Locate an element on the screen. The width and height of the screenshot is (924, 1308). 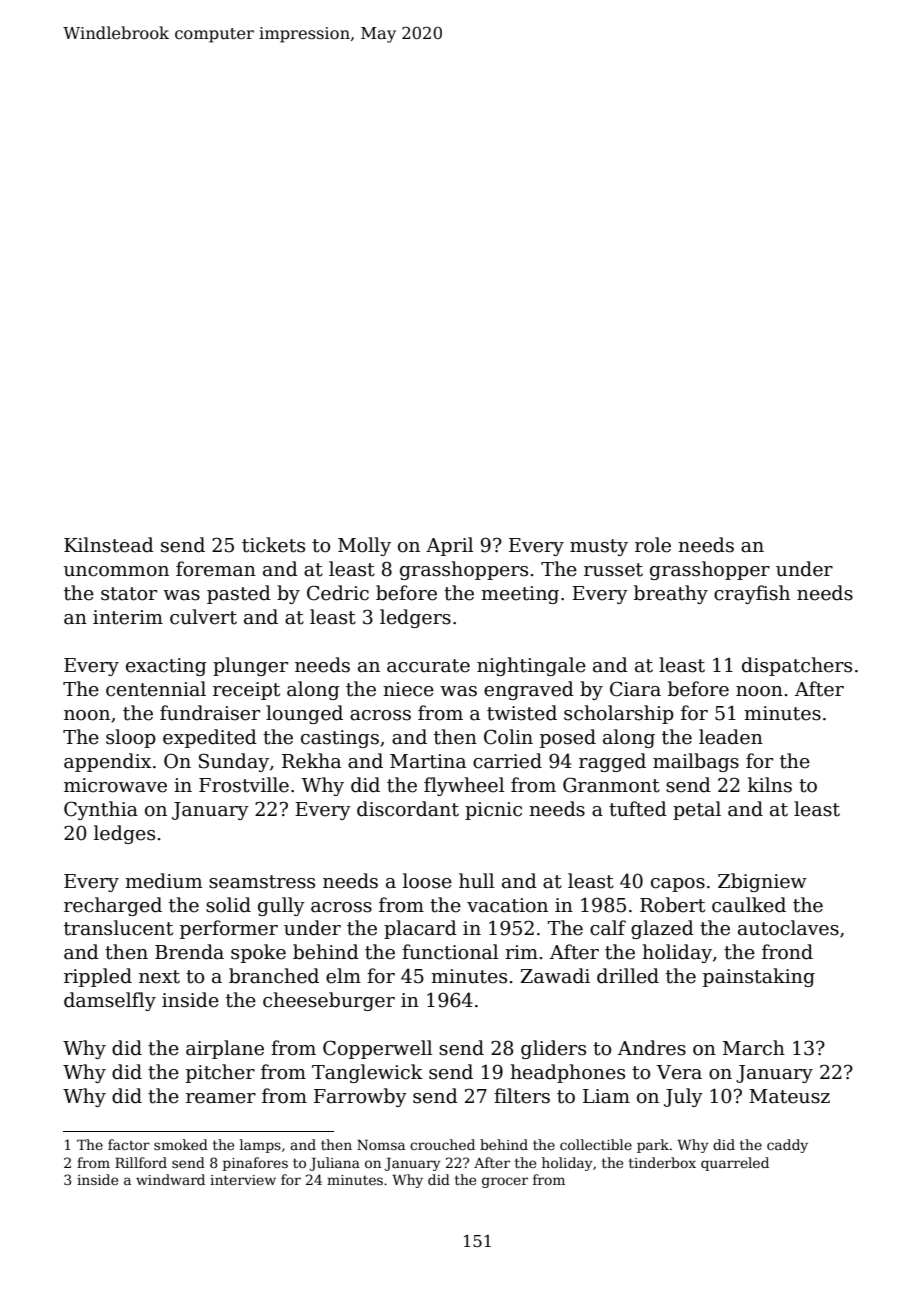
quarreled is located at coordinates (735, 1164).
